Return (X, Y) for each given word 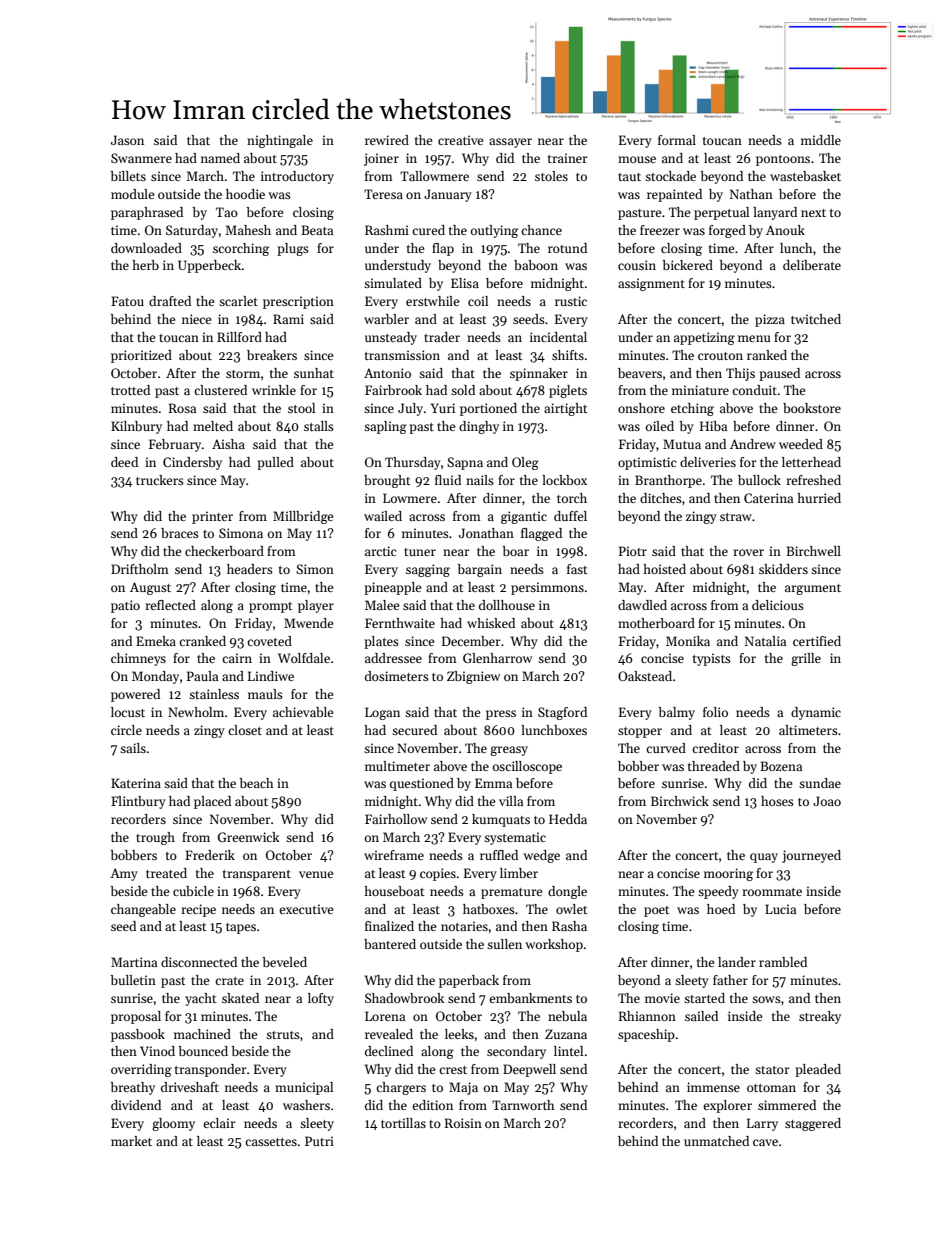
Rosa (182, 408)
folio (715, 712)
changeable (143, 910)
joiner (381, 159)
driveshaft (190, 1087)
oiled (660, 426)
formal (677, 140)
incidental (558, 337)
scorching (241, 249)
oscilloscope (527, 767)
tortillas (403, 1123)
